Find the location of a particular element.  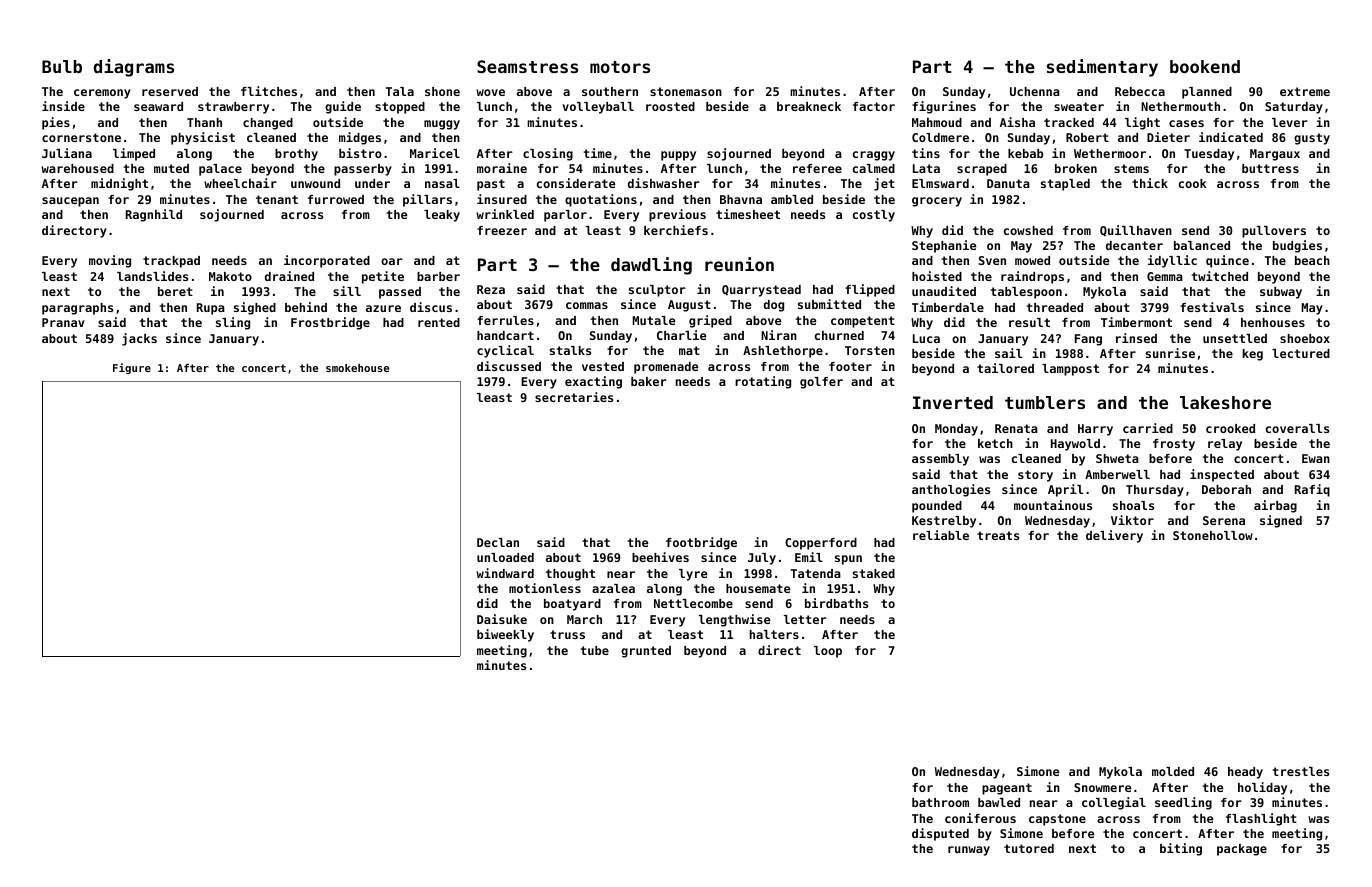

grunted is located at coordinates (646, 652).
